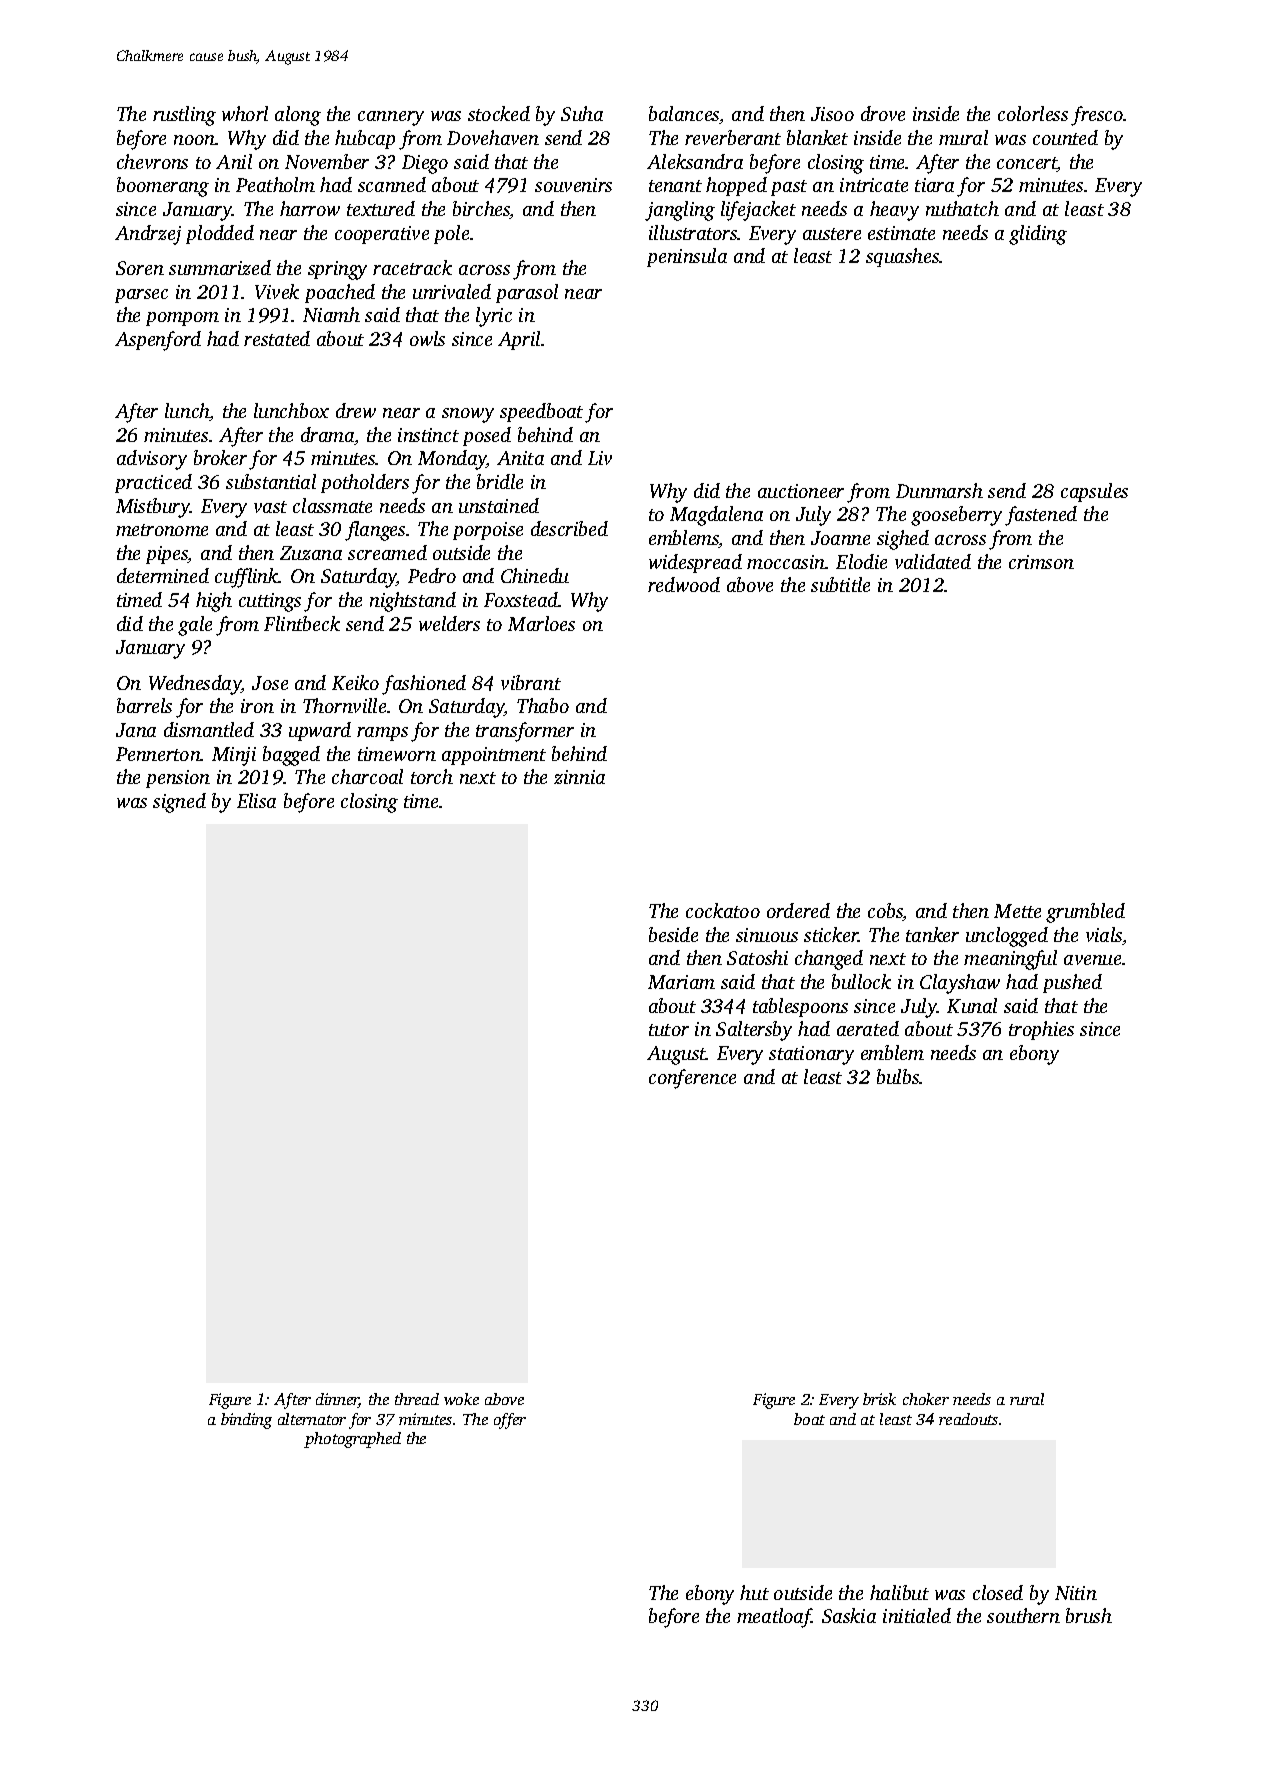  I want to click on Elisa, so click(256, 800).
